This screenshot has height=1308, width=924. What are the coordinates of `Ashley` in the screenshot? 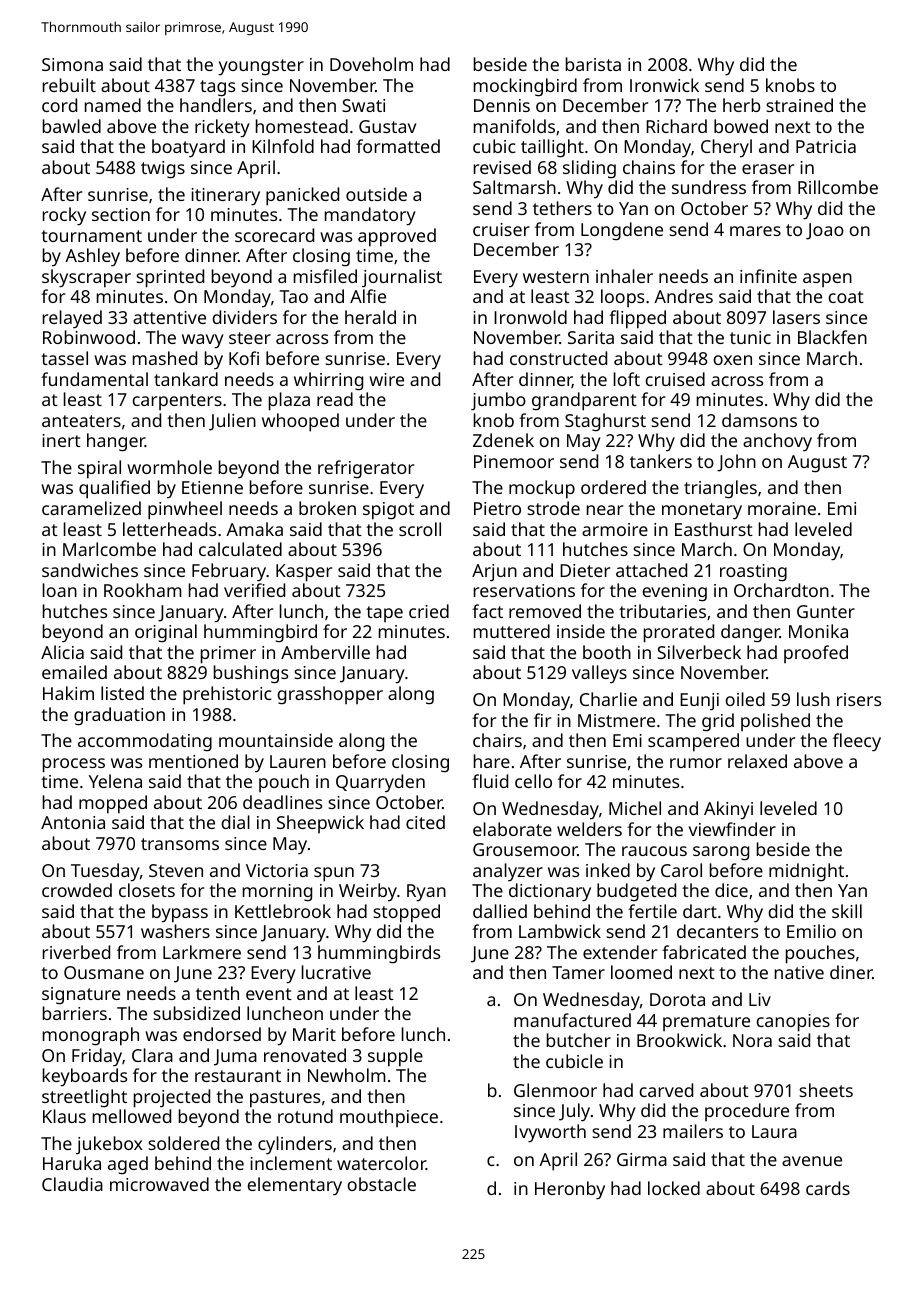 It's located at (92, 257).
